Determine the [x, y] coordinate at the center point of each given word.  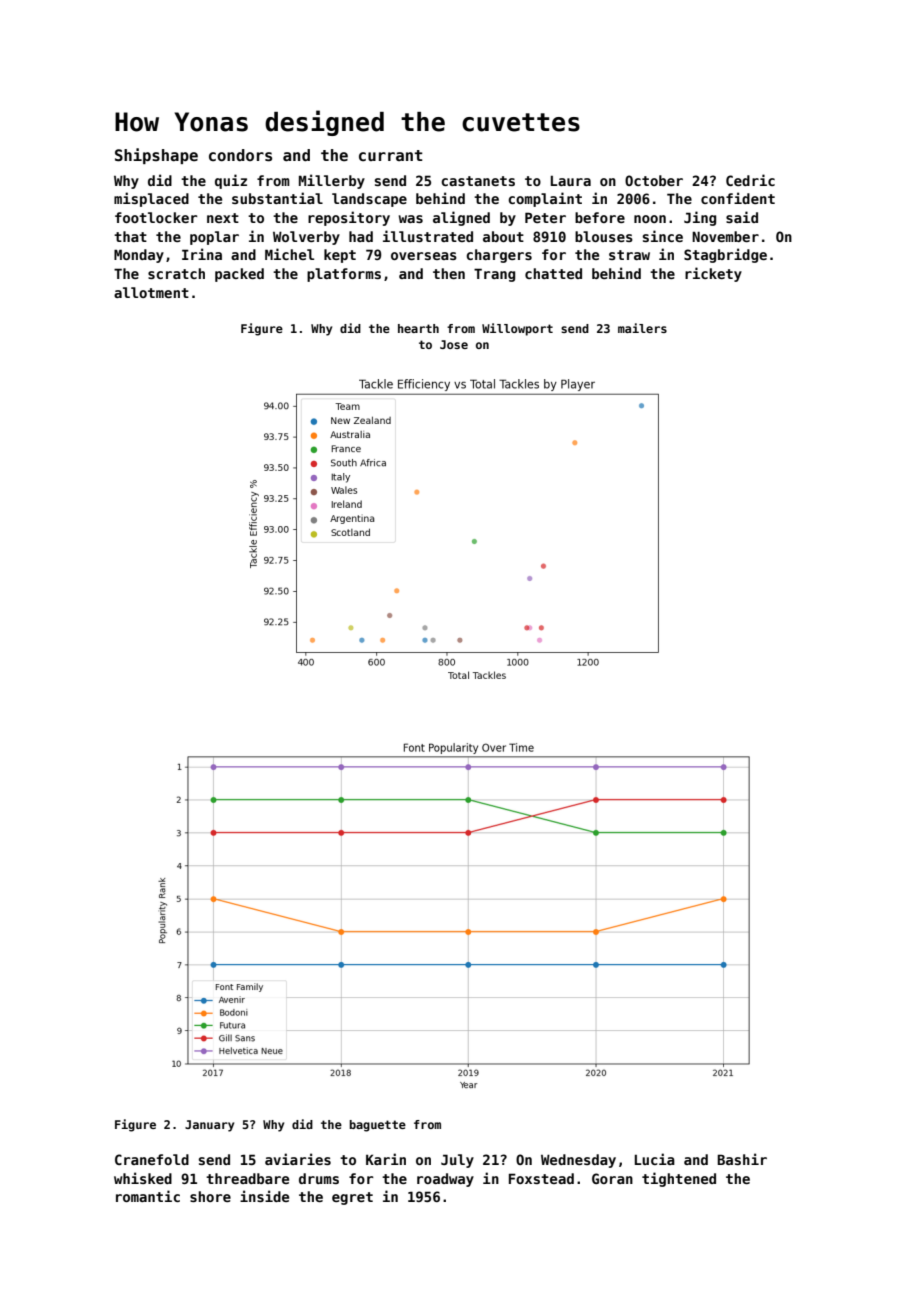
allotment [151, 292]
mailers [642, 328]
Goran [612, 1178]
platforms [344, 275]
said [742, 217]
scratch [176, 273]
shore [210, 1196]
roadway [445, 1180]
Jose [454, 344]
